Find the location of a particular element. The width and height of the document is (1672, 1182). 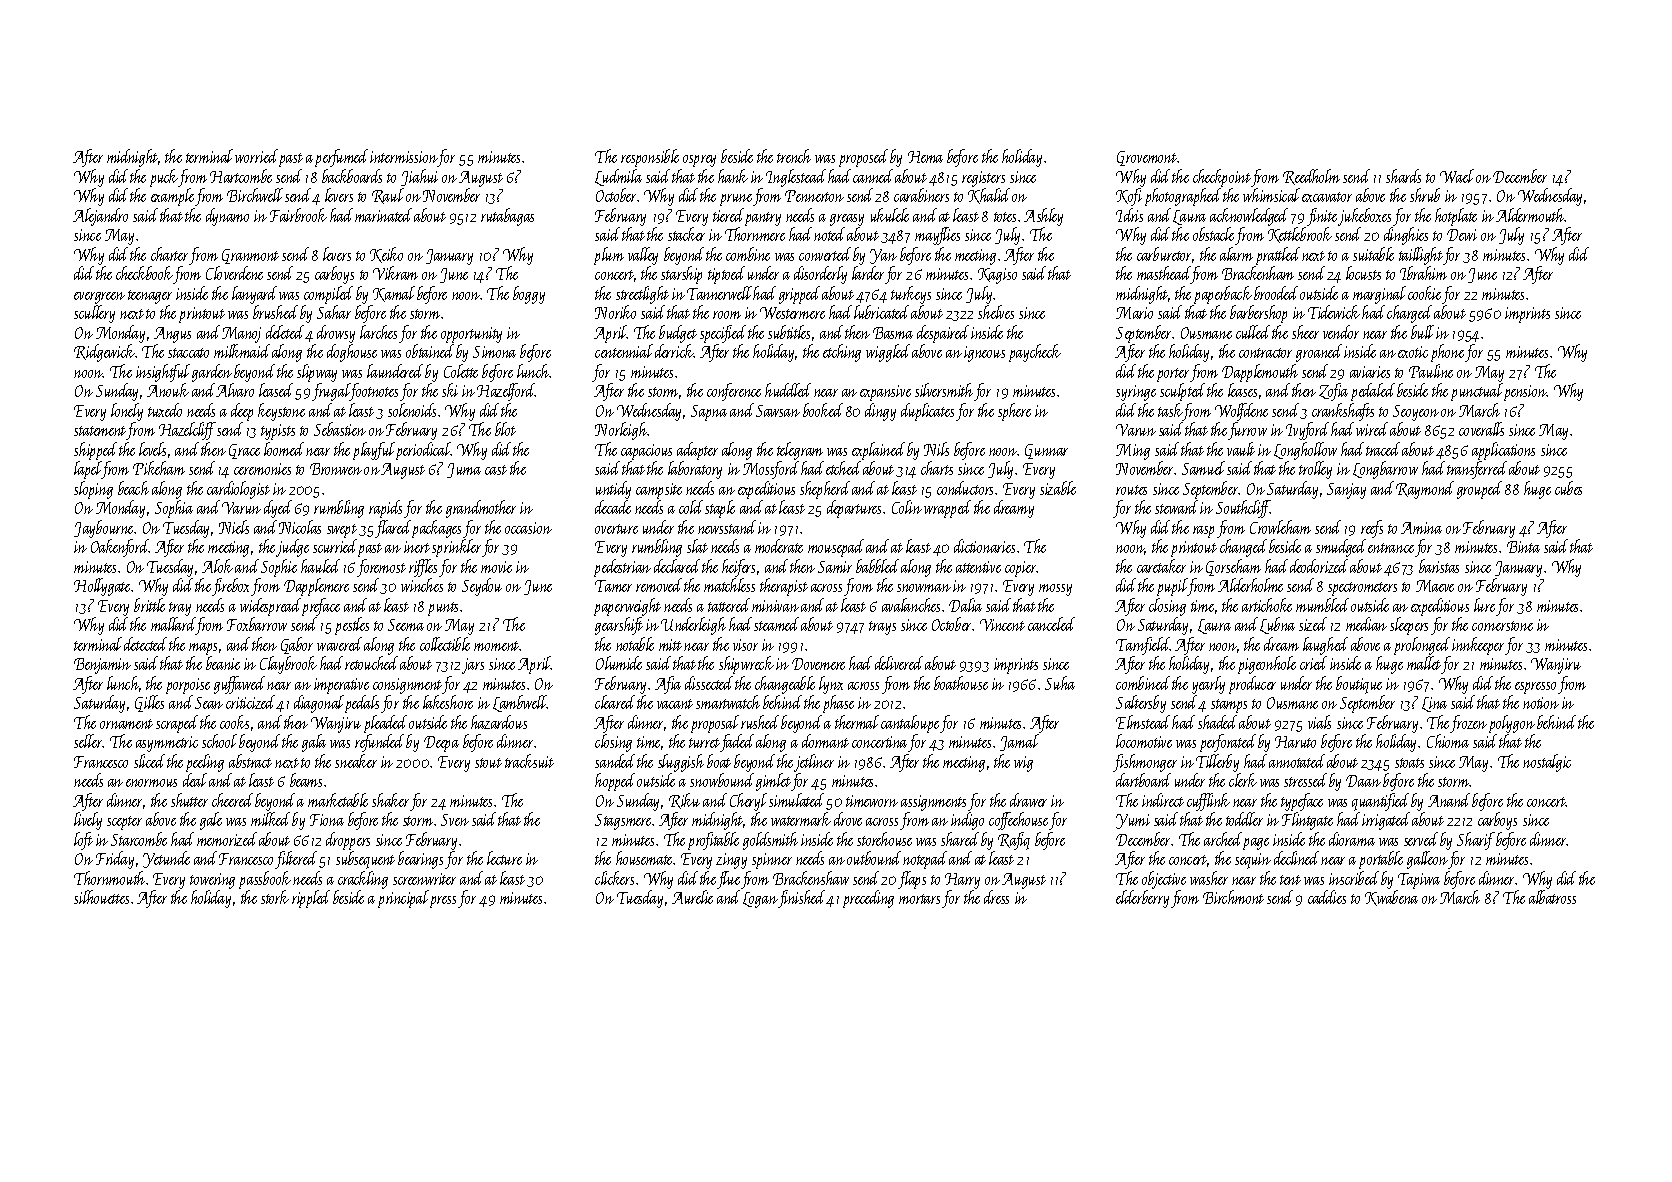

Grovemont is located at coordinates (1147, 158).
